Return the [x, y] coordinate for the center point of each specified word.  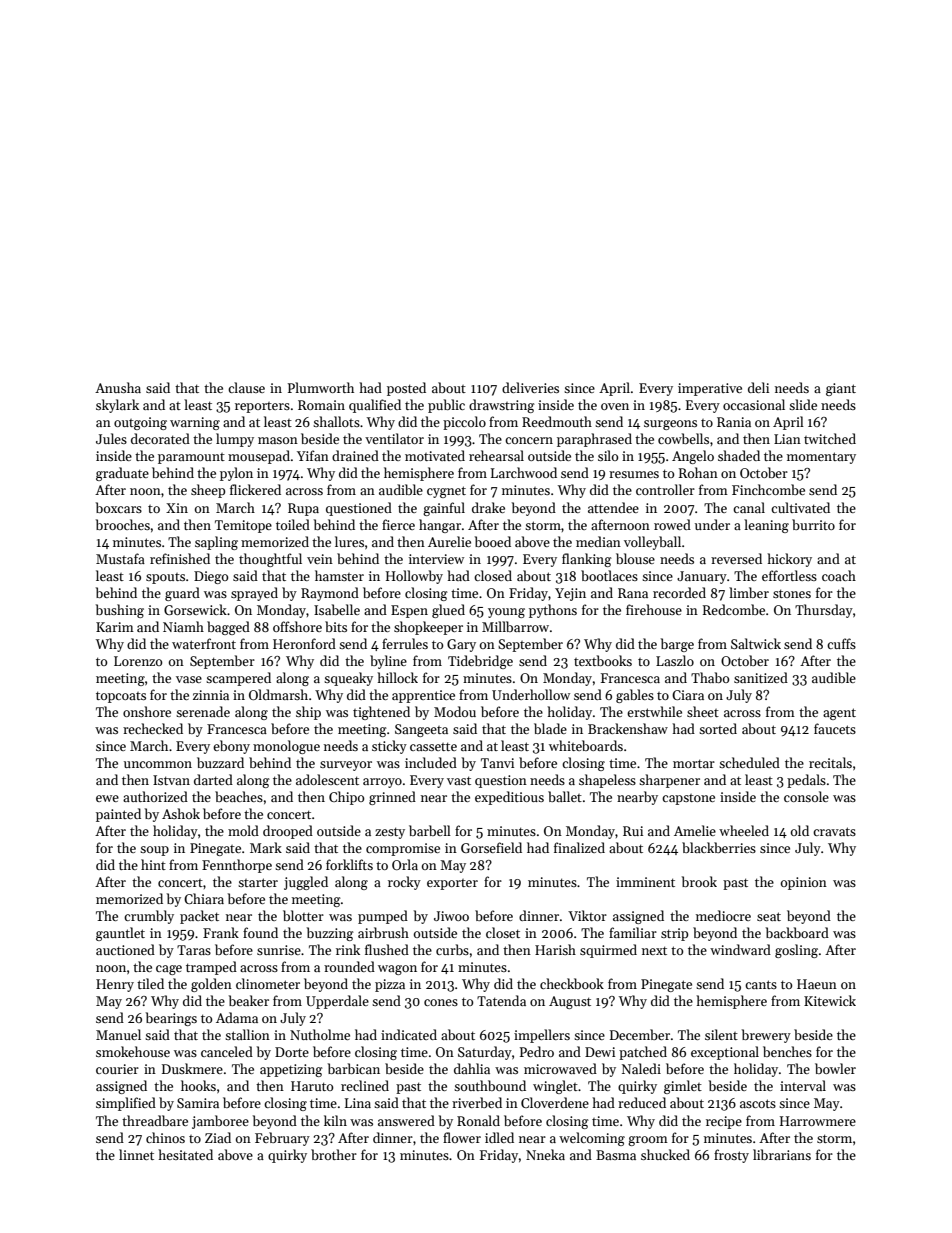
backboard [797, 932]
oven [615, 406]
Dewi [600, 1052]
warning [195, 423]
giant [841, 389]
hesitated [186, 1154]
